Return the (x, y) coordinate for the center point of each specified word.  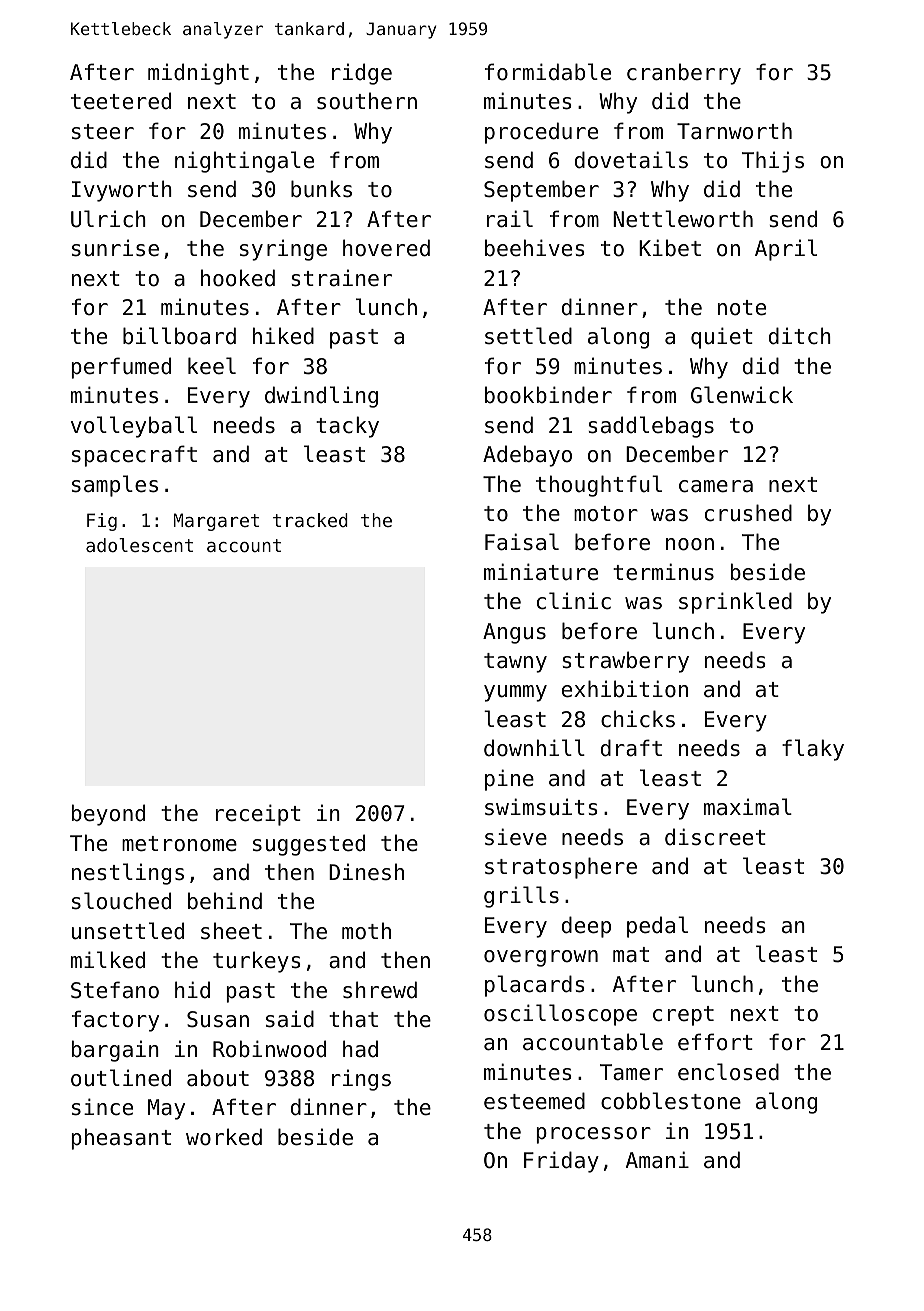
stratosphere (561, 868)
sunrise (115, 248)
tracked (310, 520)
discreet (715, 837)
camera (716, 486)
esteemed (534, 1101)
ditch (800, 336)
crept (683, 1016)
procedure (541, 133)
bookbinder (548, 395)
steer (103, 132)
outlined (121, 1078)
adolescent (139, 545)
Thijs (773, 162)
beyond (108, 815)
